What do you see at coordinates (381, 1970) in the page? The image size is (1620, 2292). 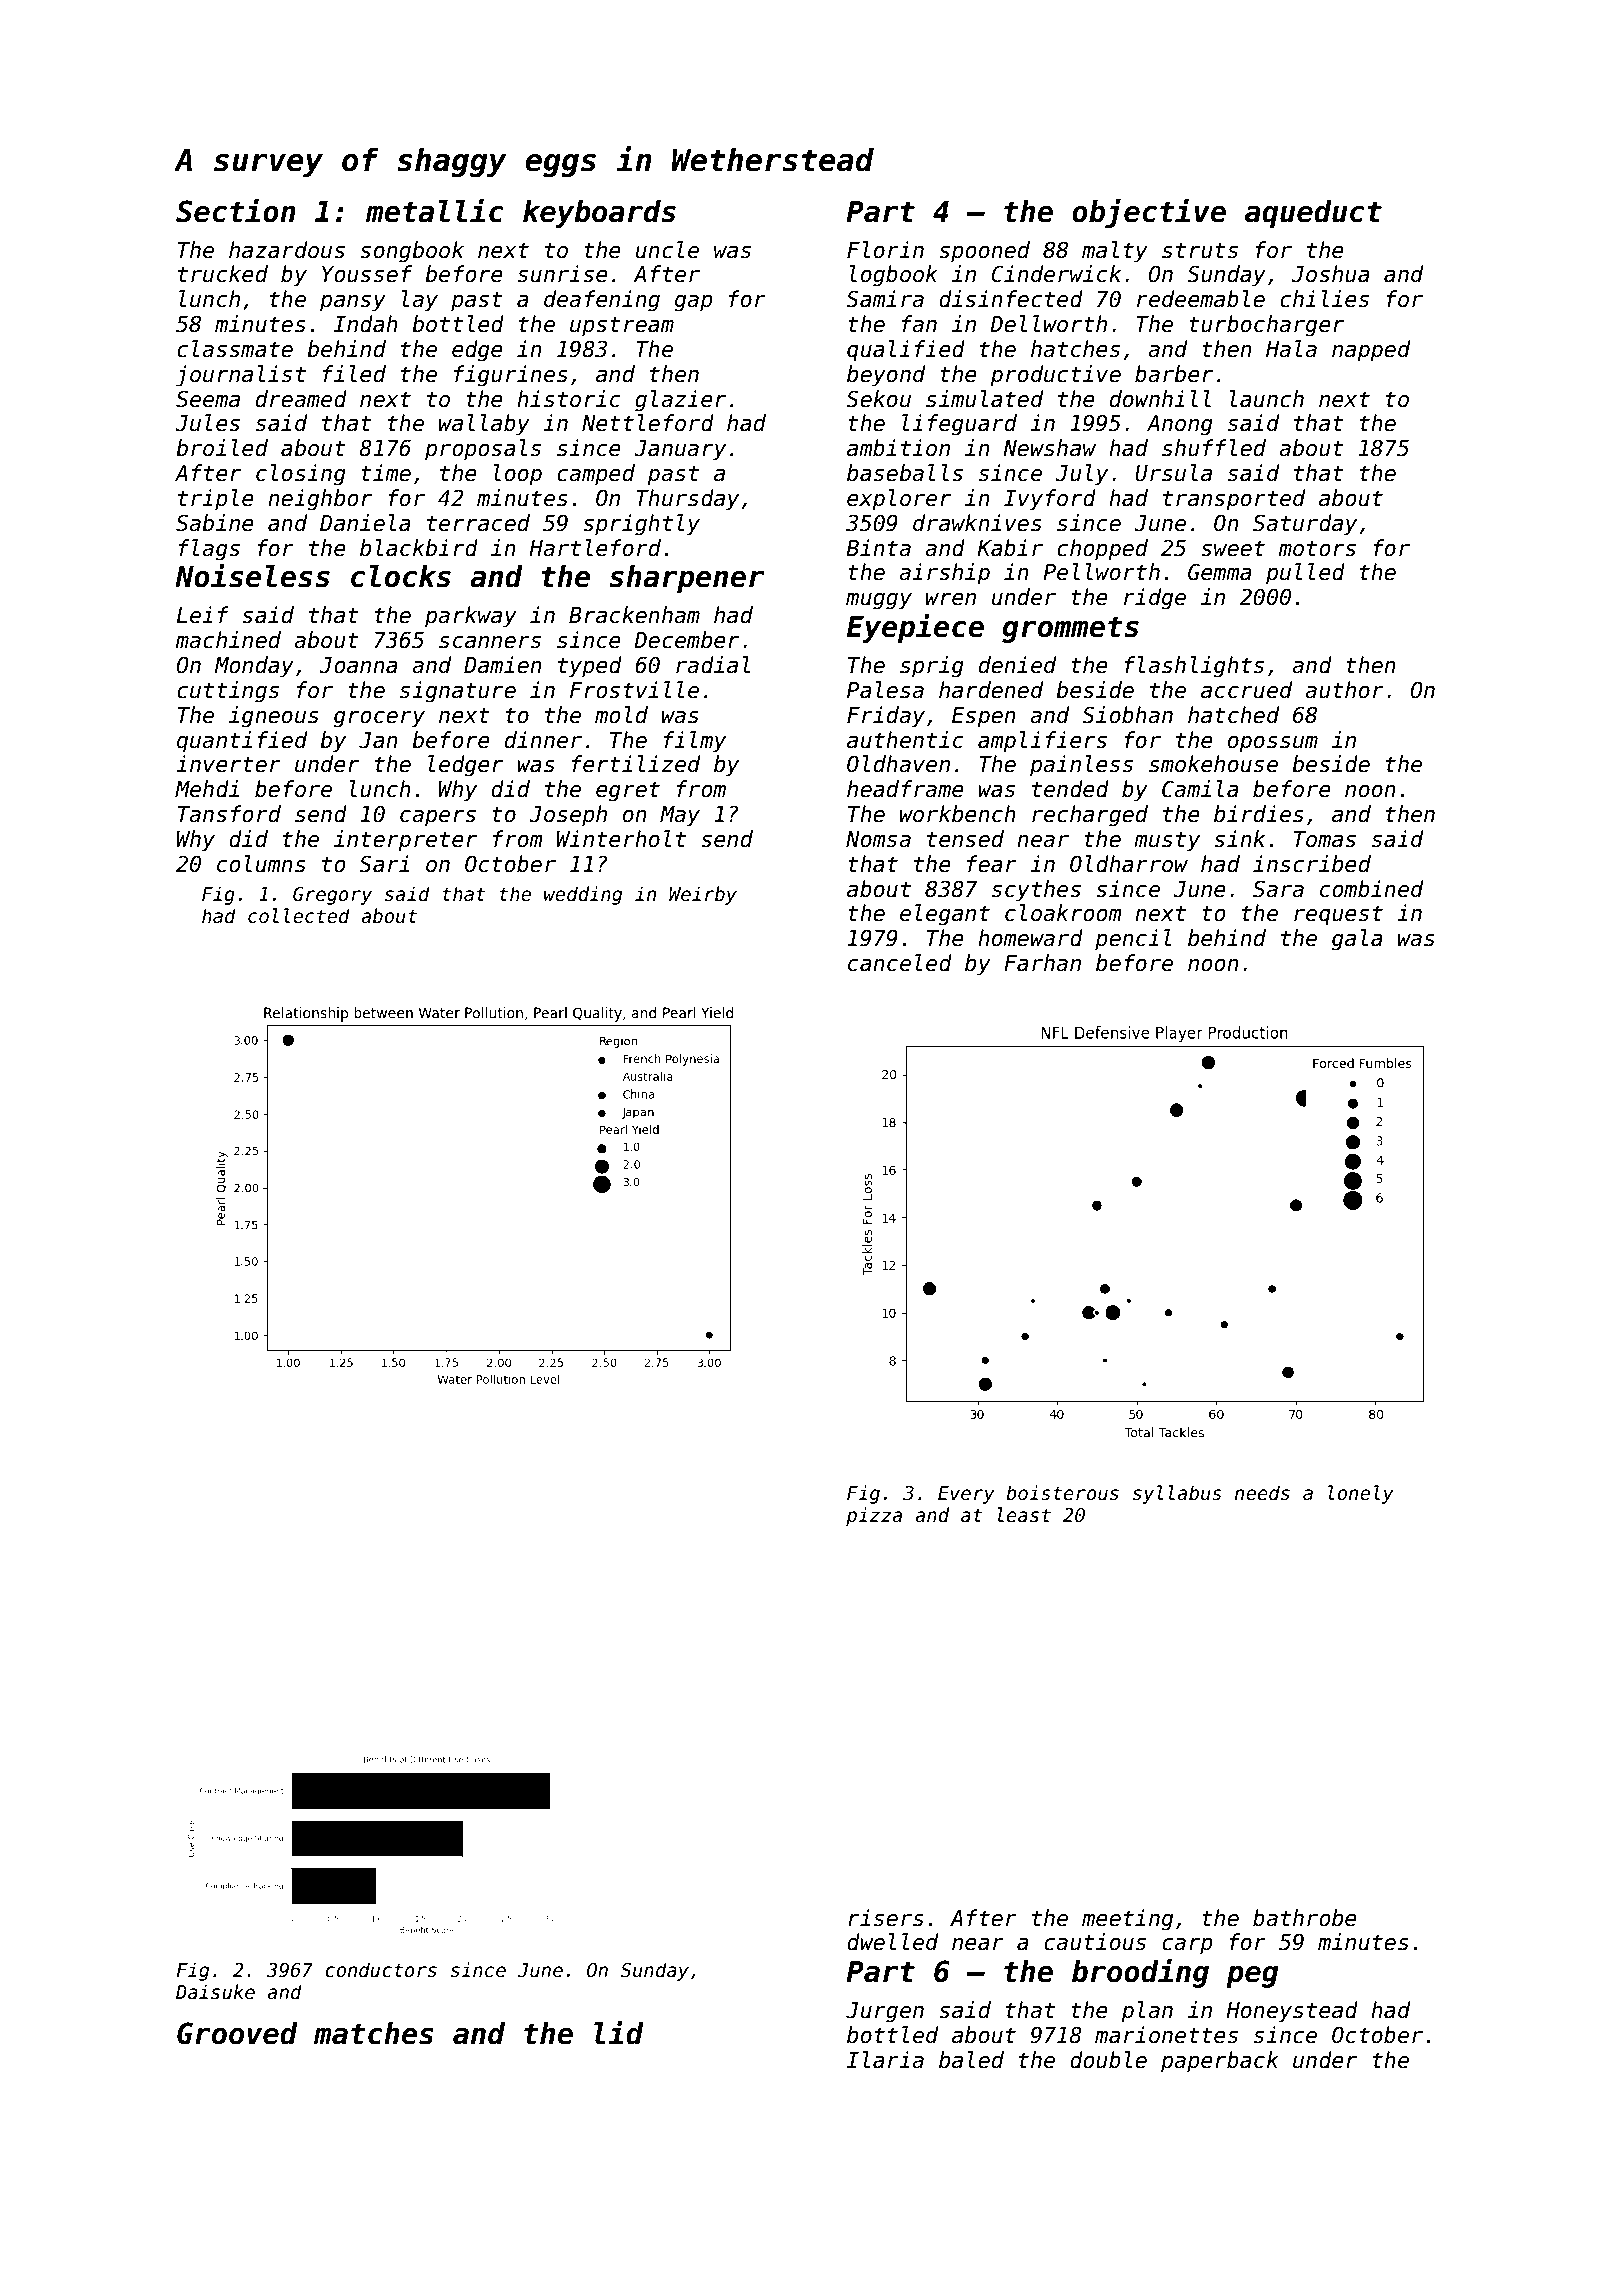 I see `conductors` at bounding box center [381, 1970].
